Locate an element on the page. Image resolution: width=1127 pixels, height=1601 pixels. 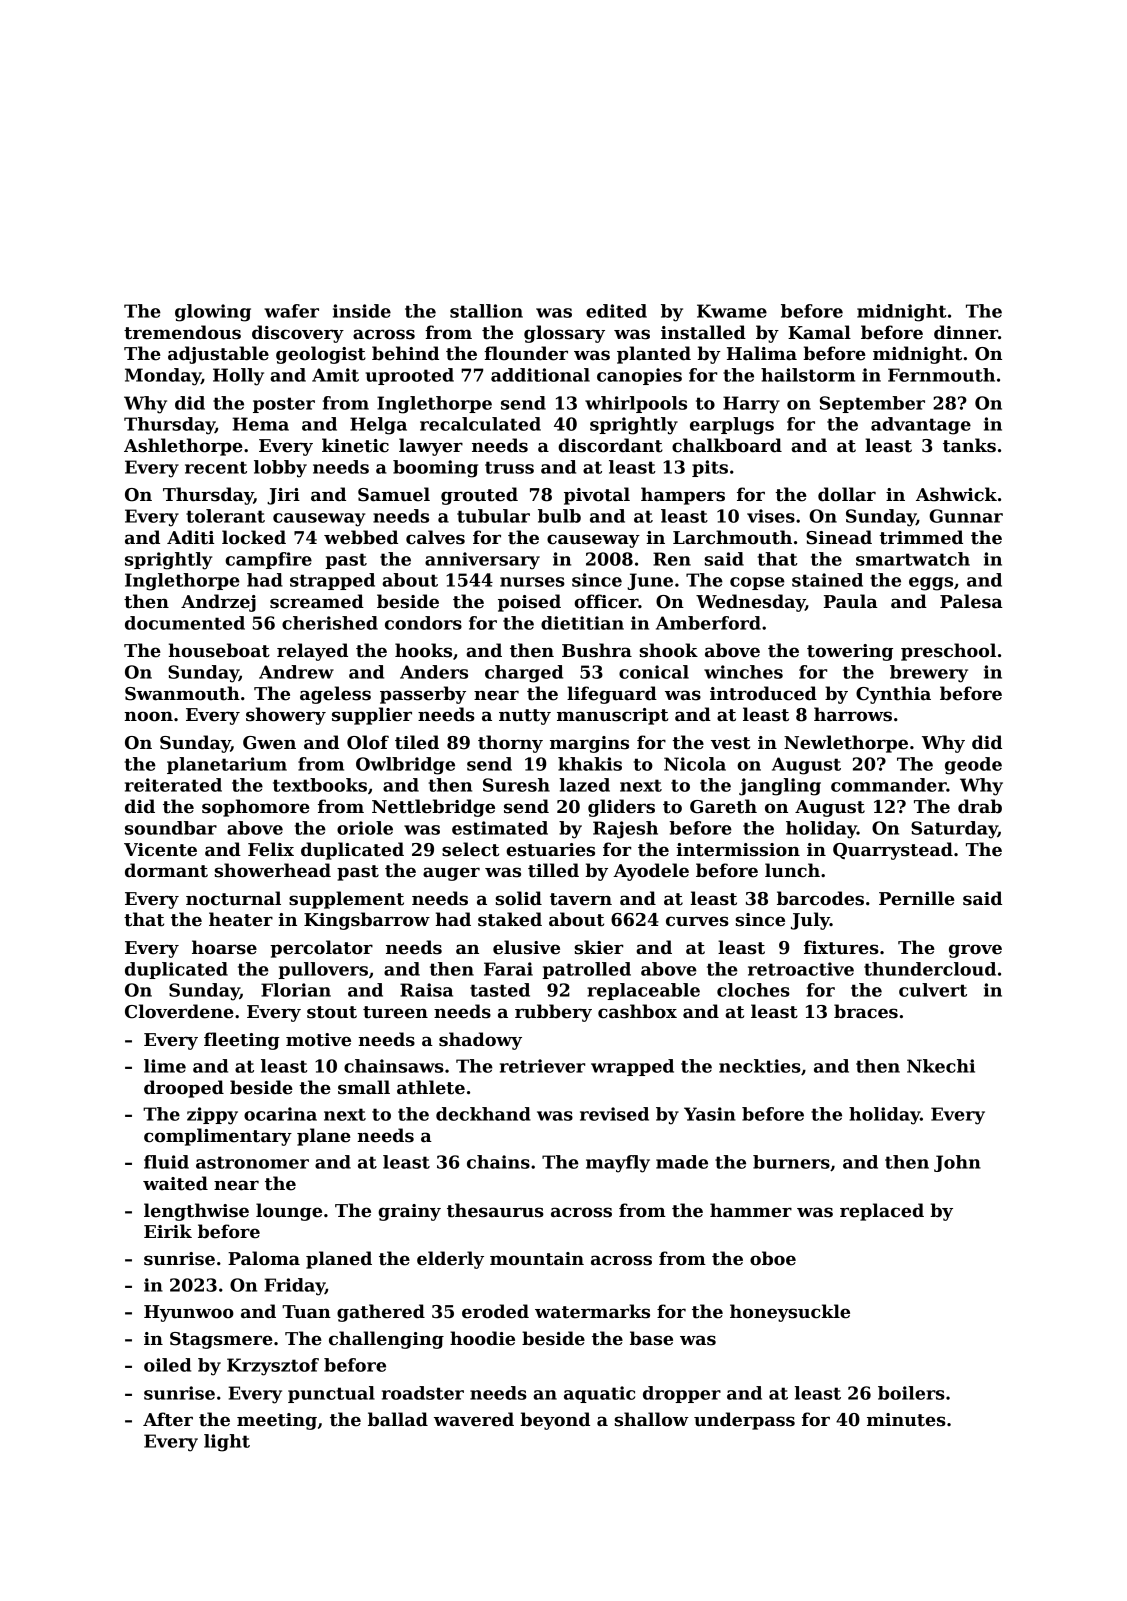
Cloverdene is located at coordinates (179, 1011).
